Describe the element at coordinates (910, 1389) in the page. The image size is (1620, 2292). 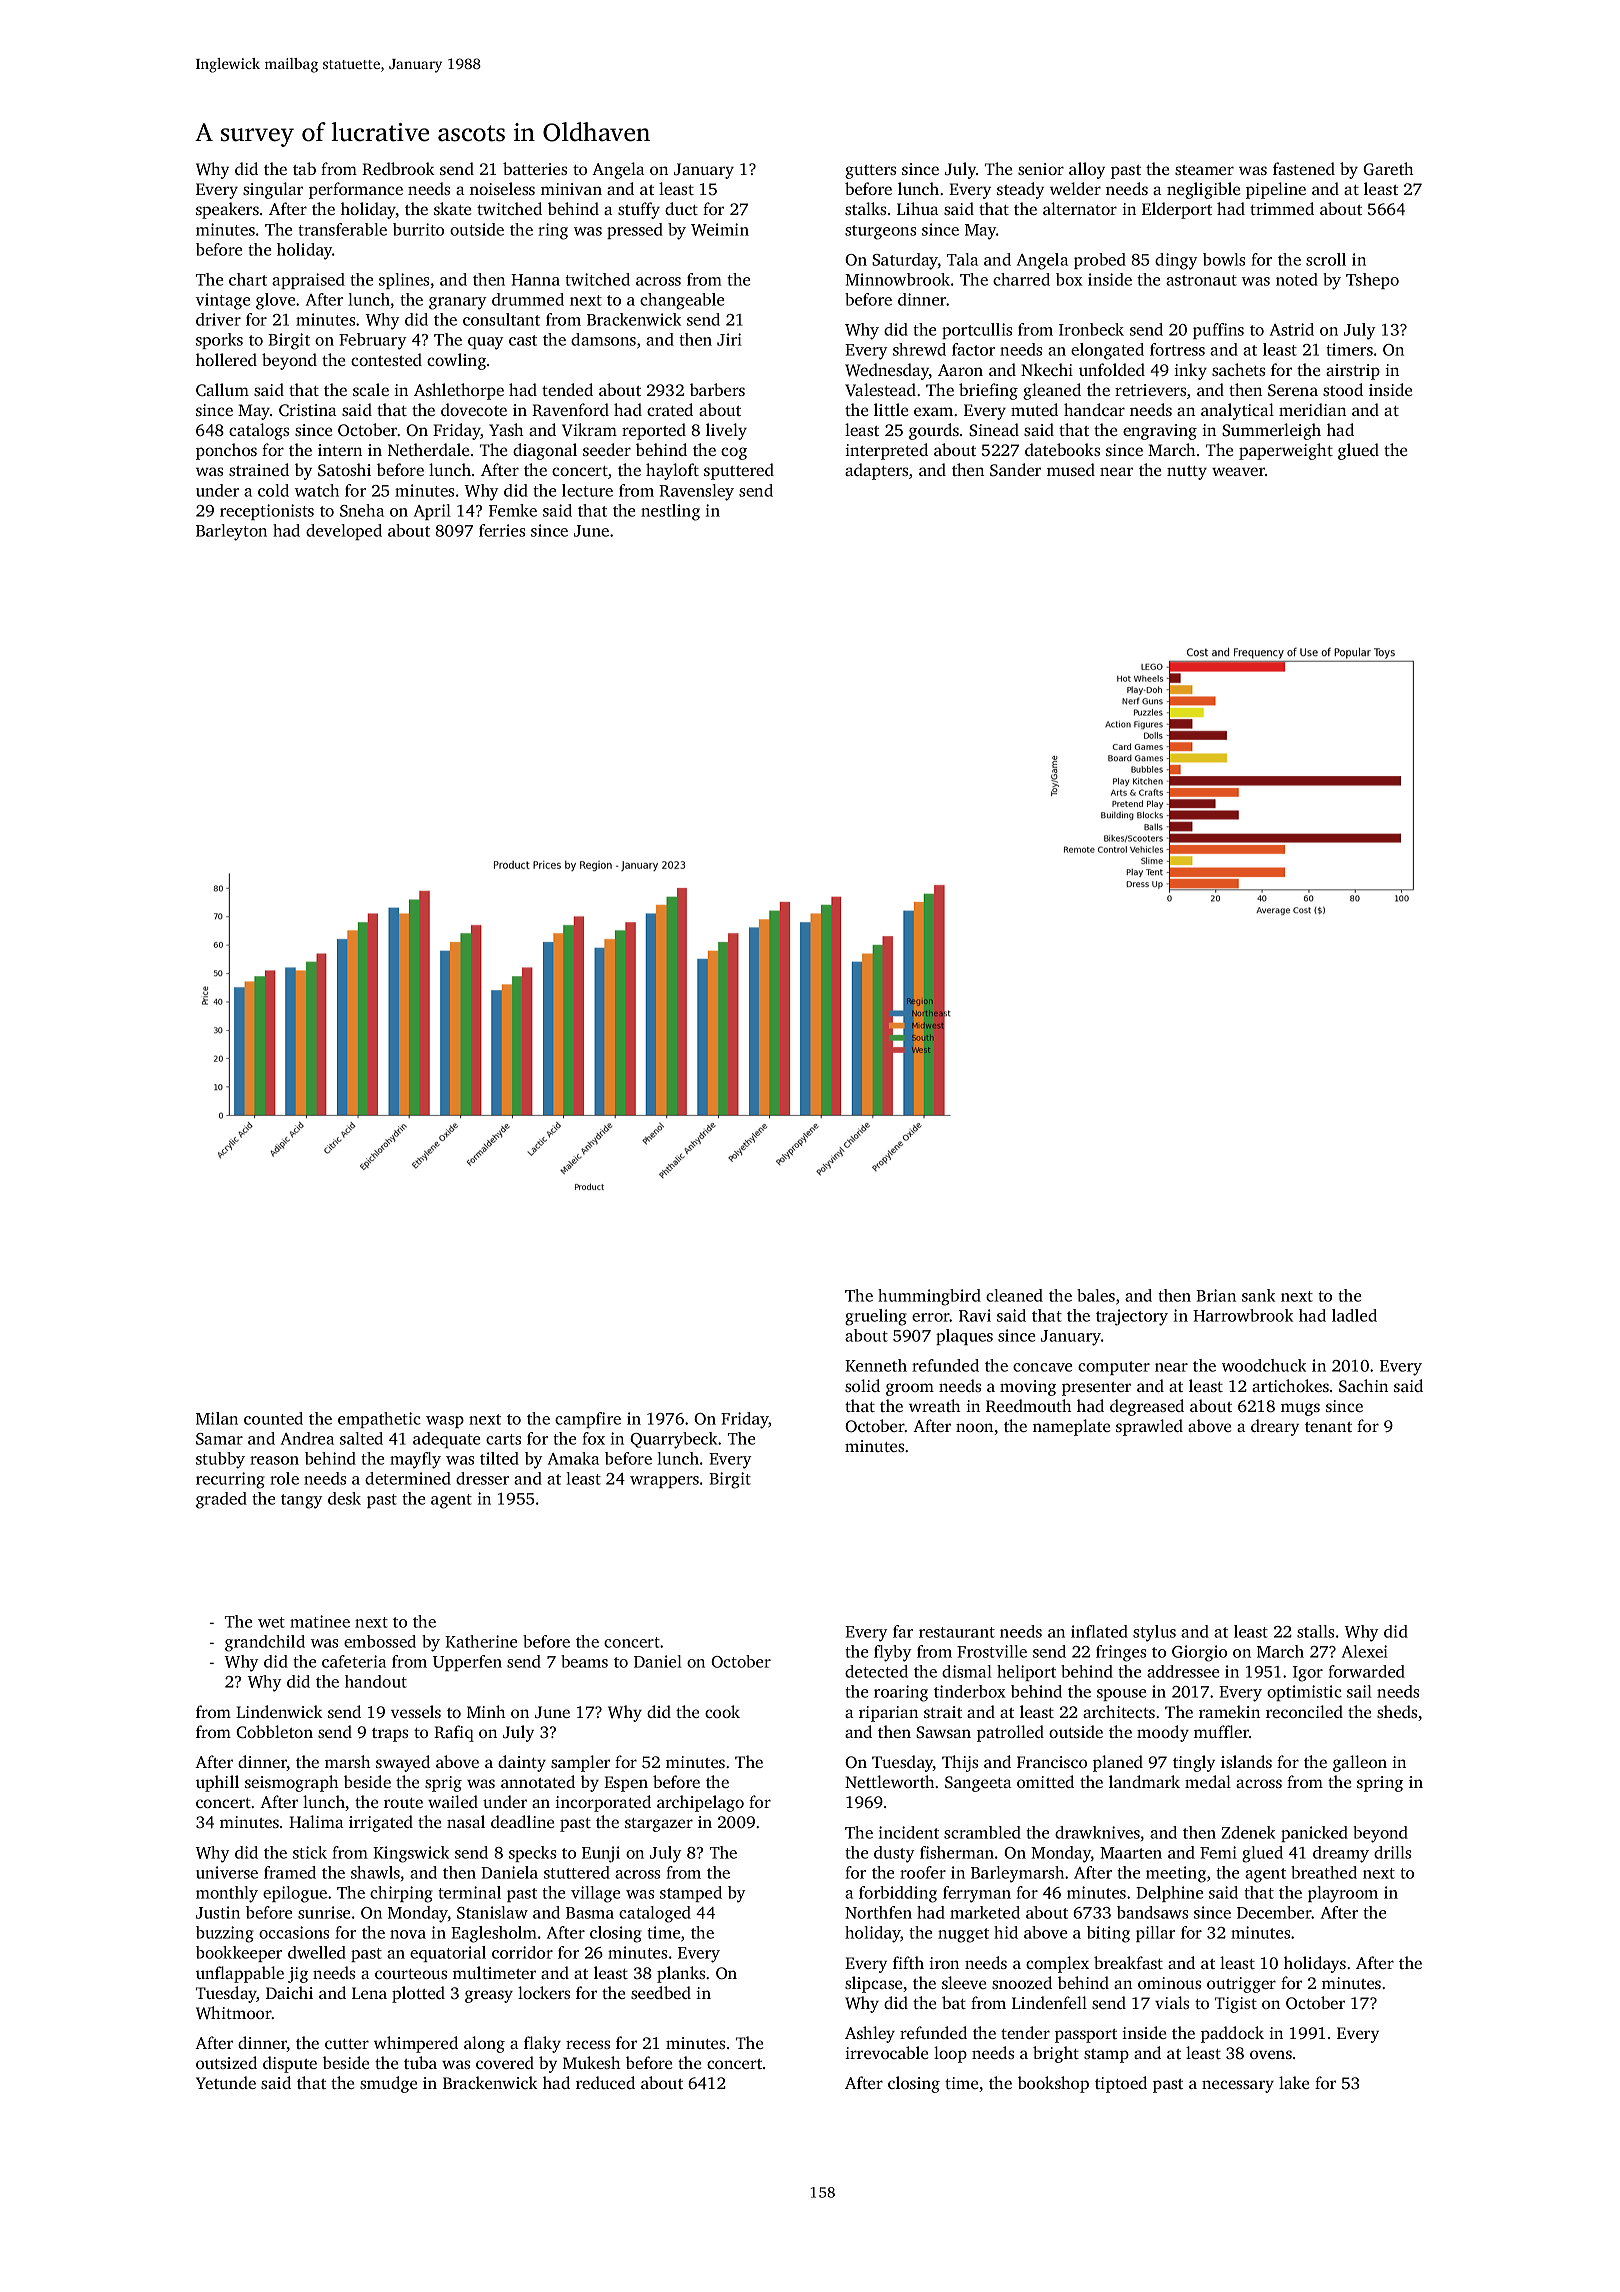
I see `groom` at that location.
